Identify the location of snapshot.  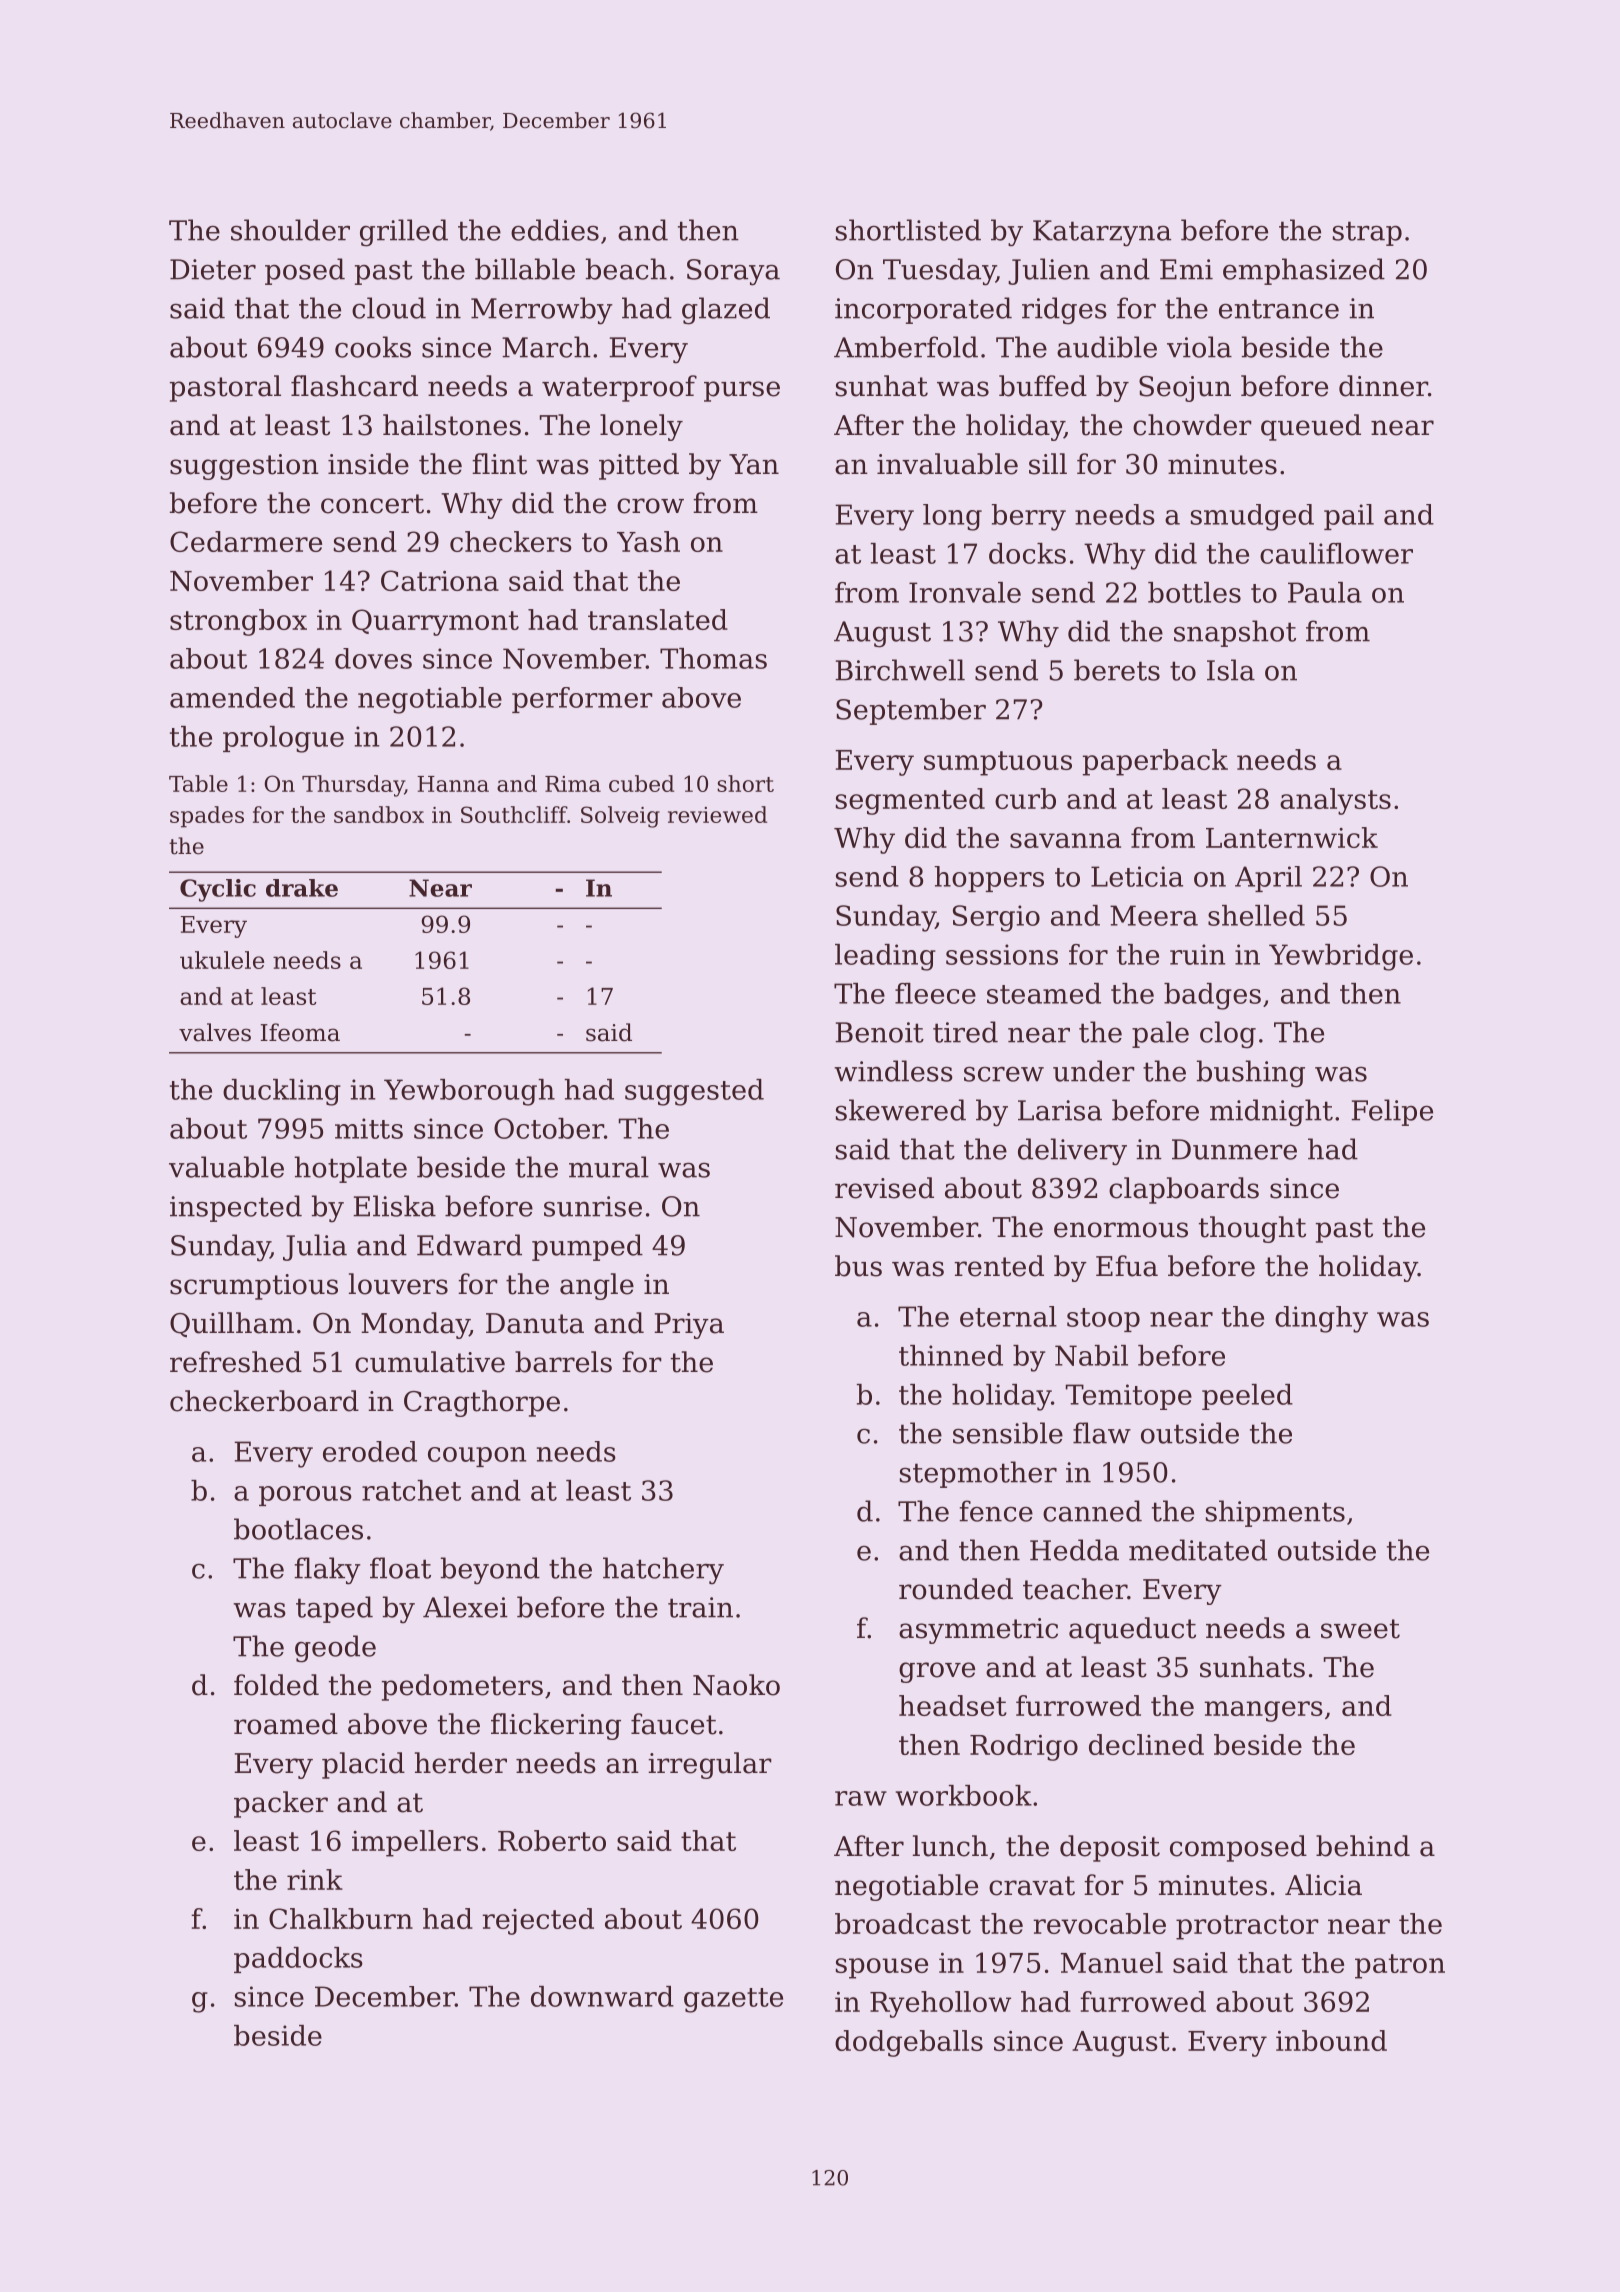
(1235, 633).
